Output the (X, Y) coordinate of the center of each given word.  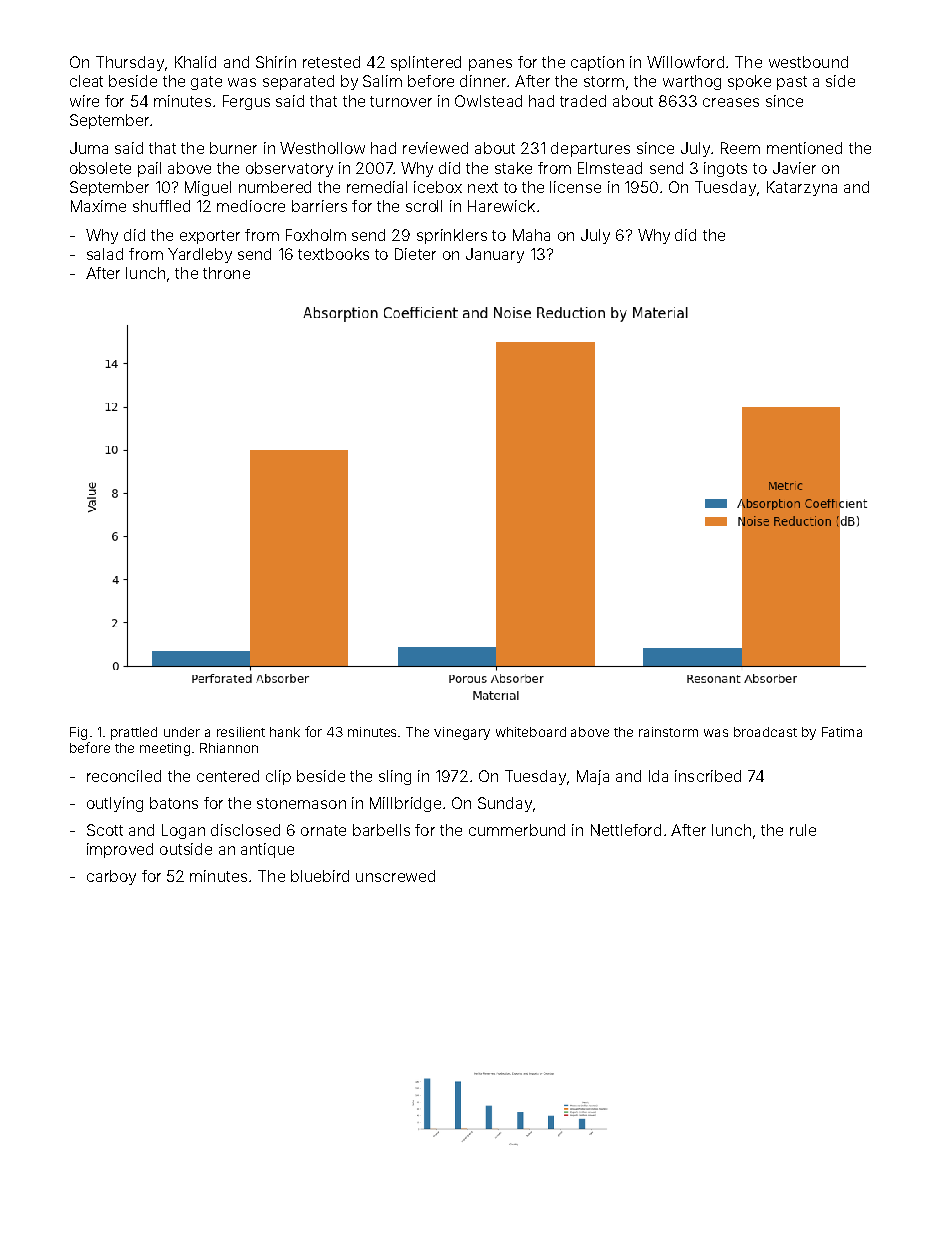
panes (490, 65)
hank (285, 732)
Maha (531, 235)
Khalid (195, 62)
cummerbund (517, 830)
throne (226, 273)
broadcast (765, 732)
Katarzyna (802, 188)
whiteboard (531, 732)
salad (105, 254)
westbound (808, 62)
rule (803, 830)
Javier (794, 168)
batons (174, 803)
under (182, 732)
